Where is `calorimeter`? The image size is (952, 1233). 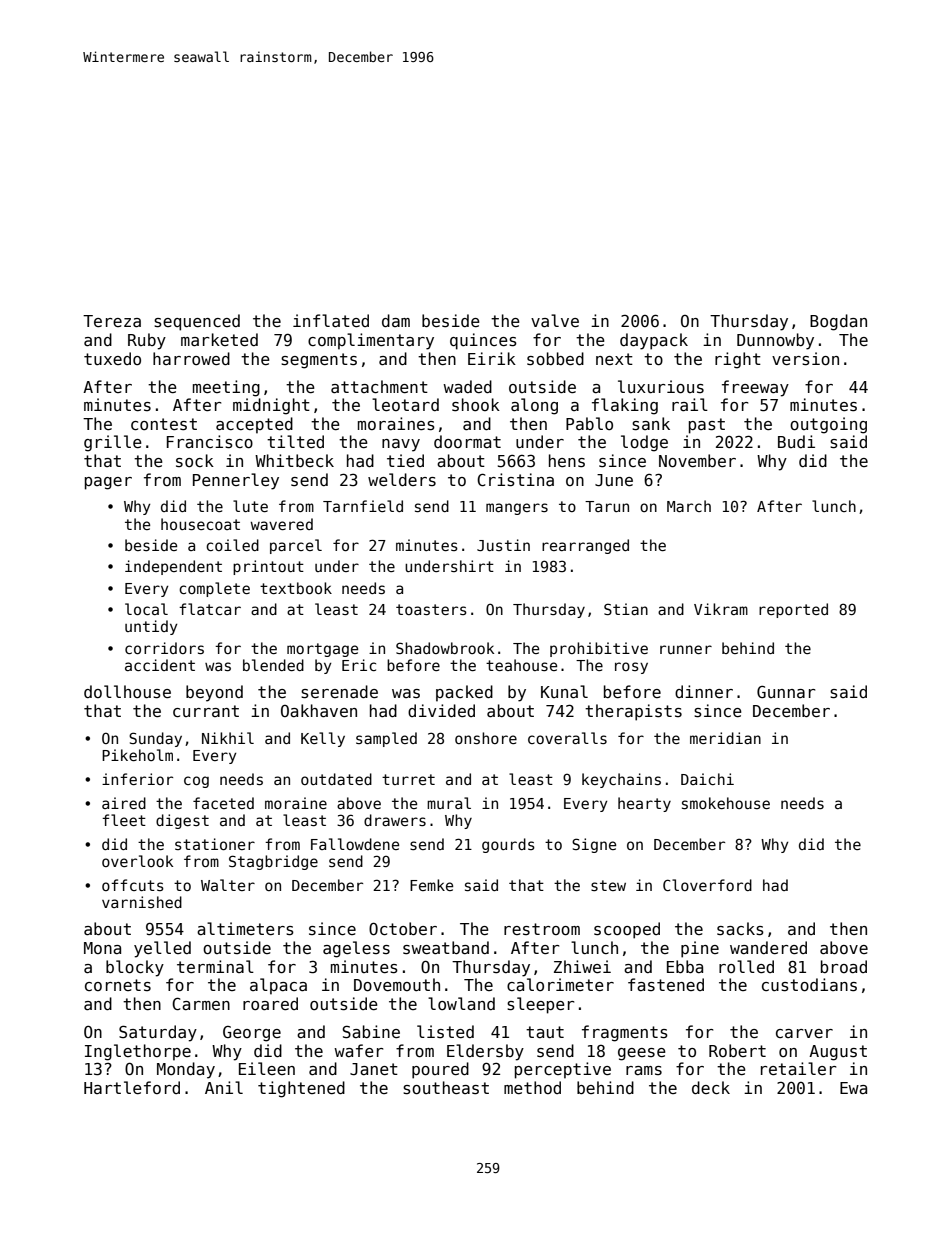
calorimeter is located at coordinates (560, 984).
